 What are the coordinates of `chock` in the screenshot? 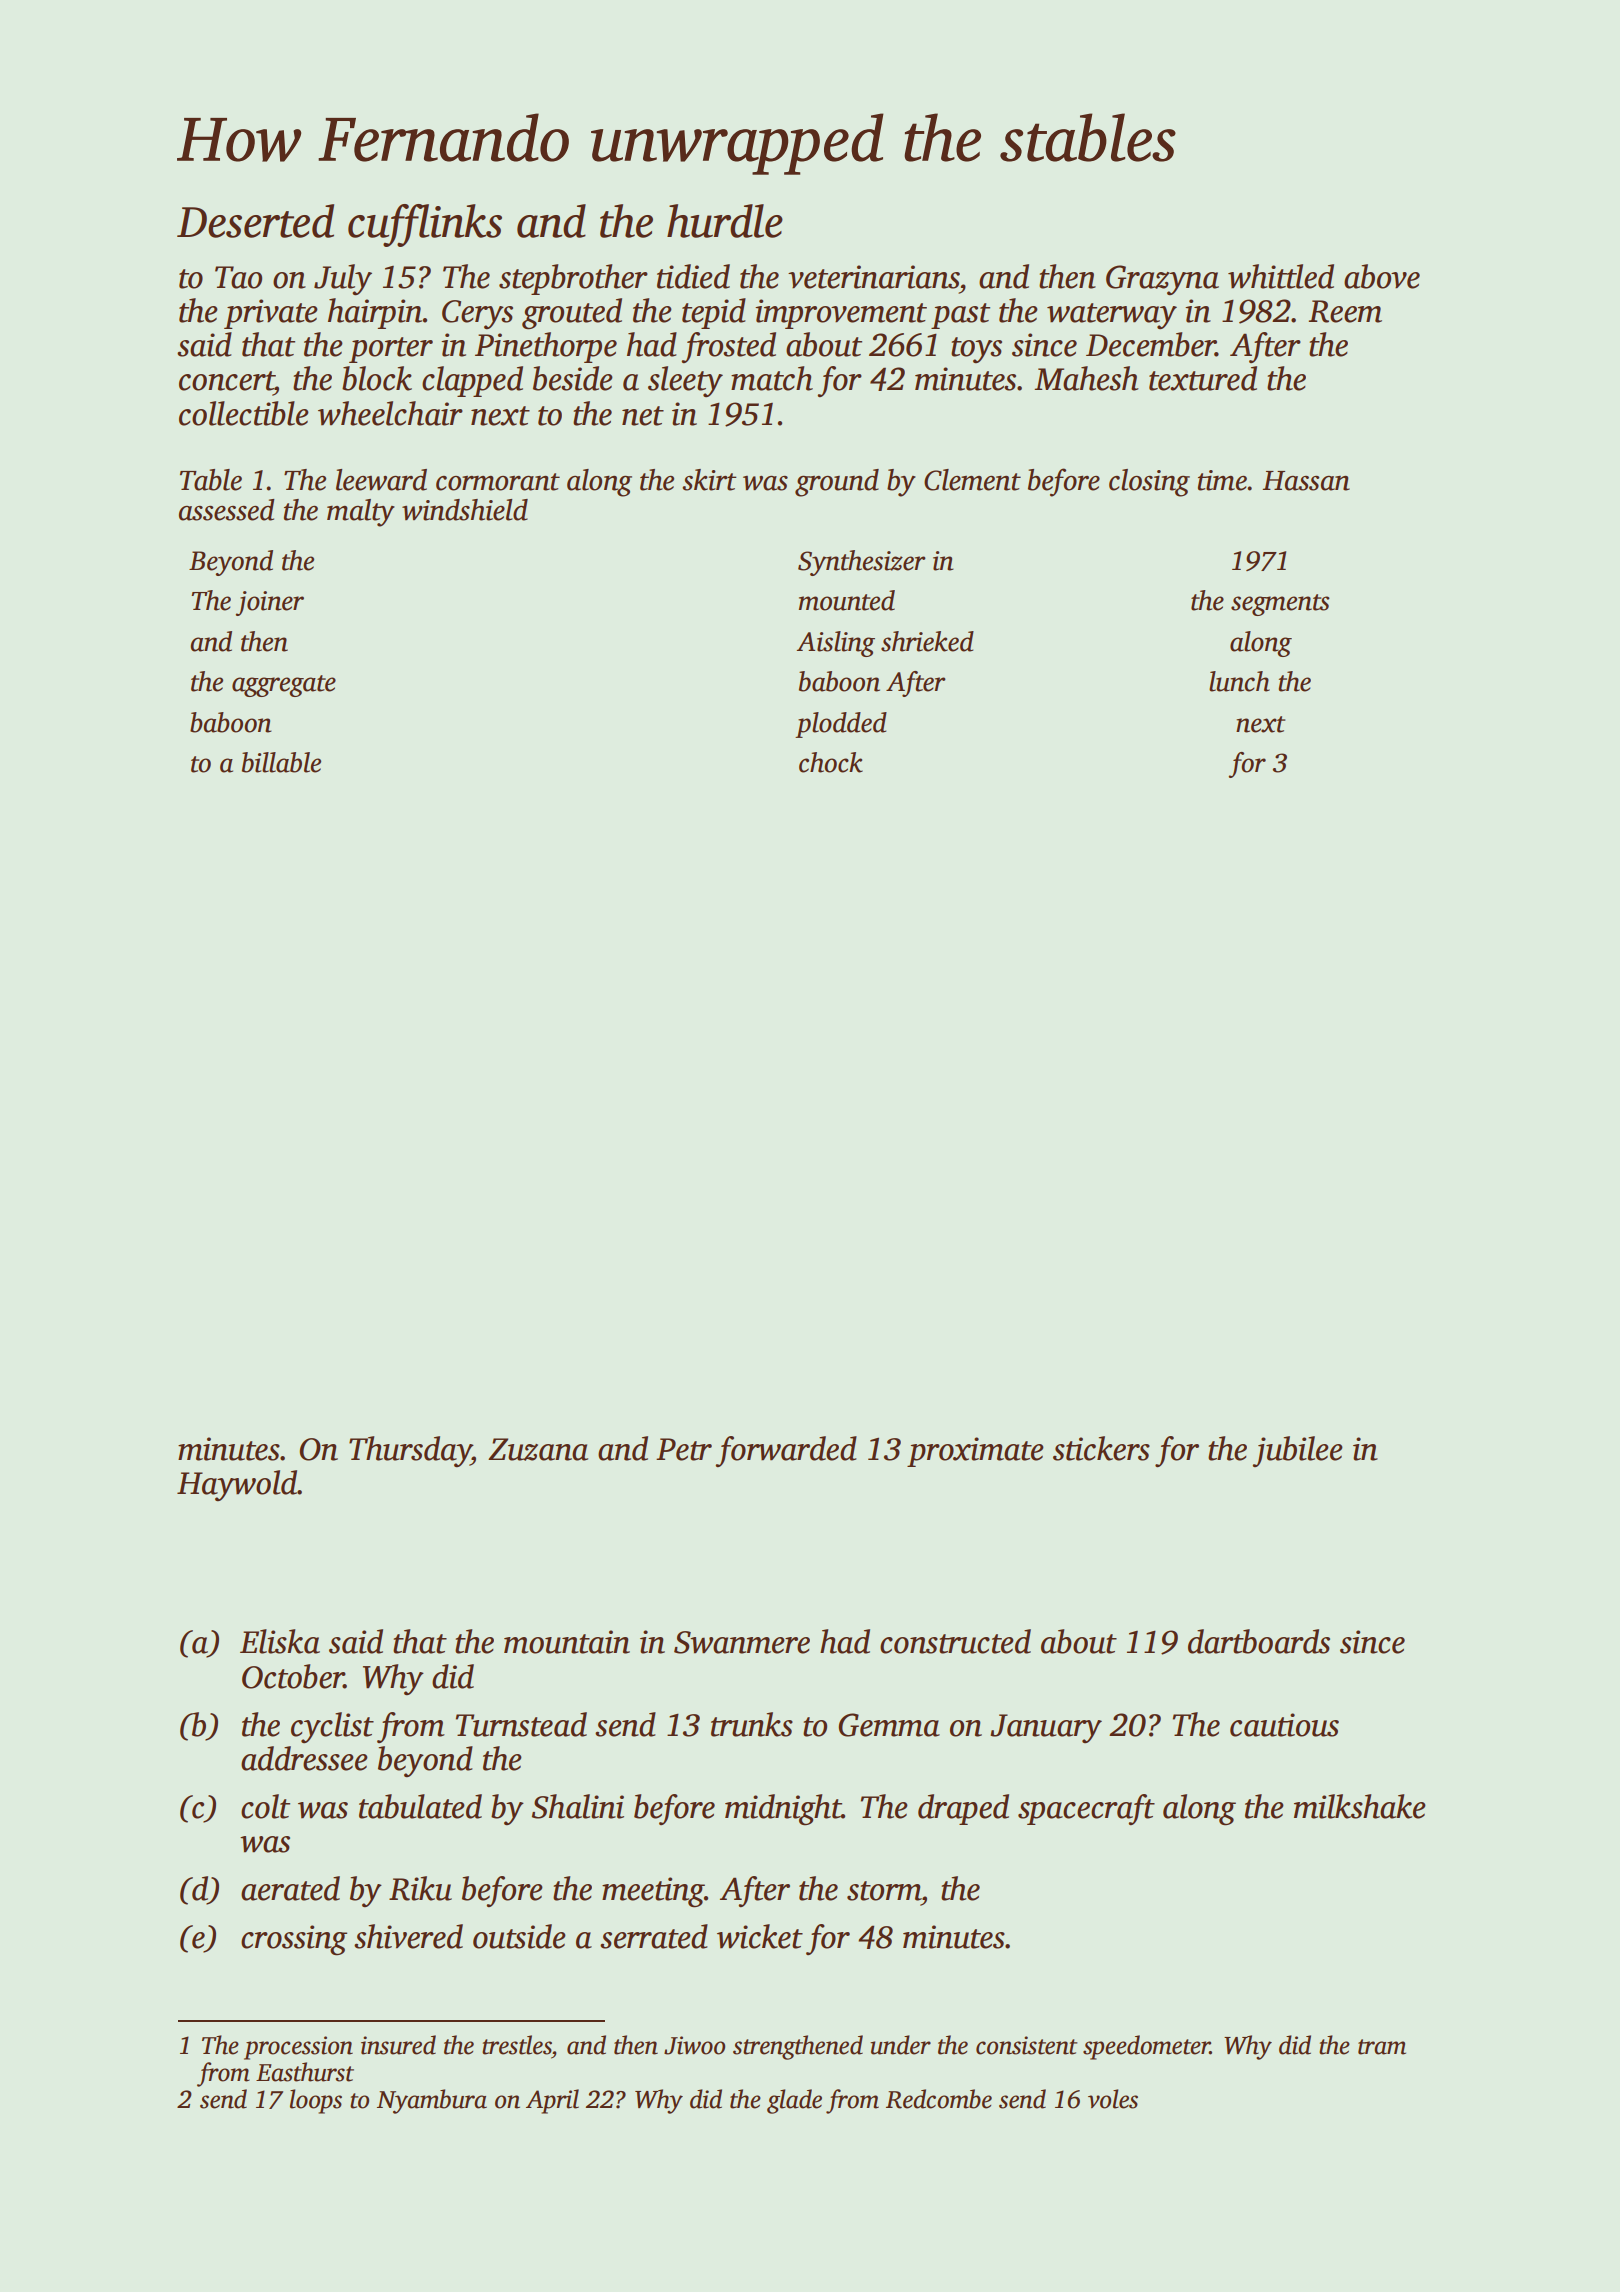 It's located at (831, 762).
